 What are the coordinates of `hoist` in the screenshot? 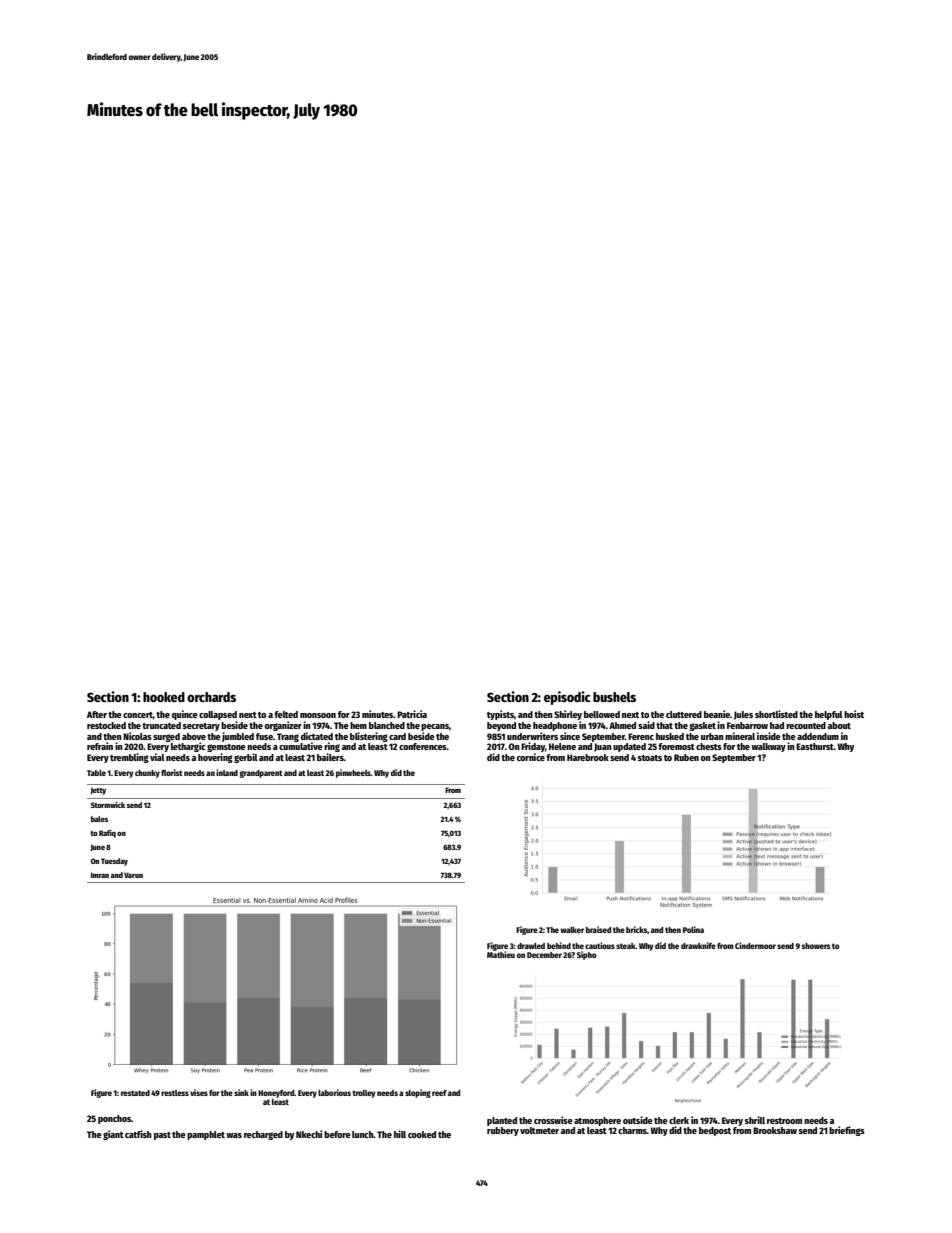 It's located at (854, 714).
